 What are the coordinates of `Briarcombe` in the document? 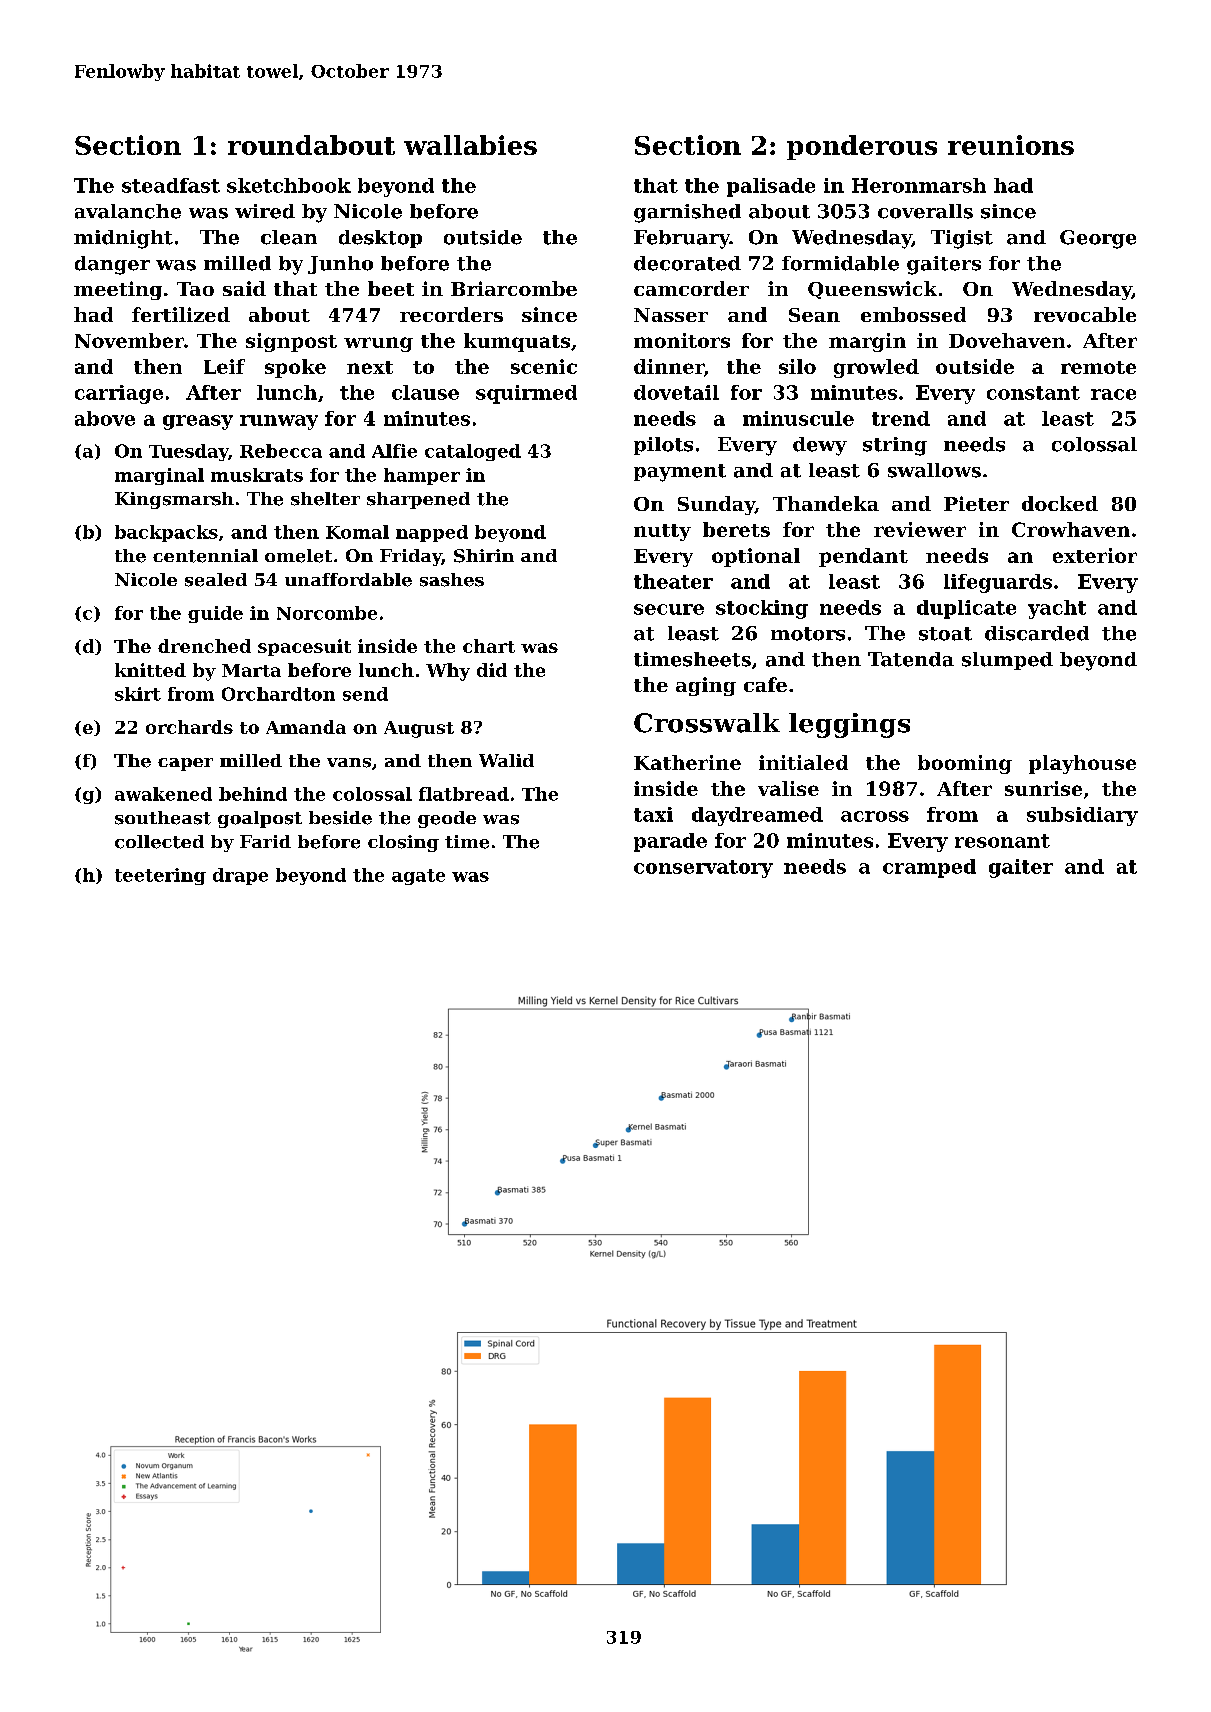 It's located at (514, 288).
